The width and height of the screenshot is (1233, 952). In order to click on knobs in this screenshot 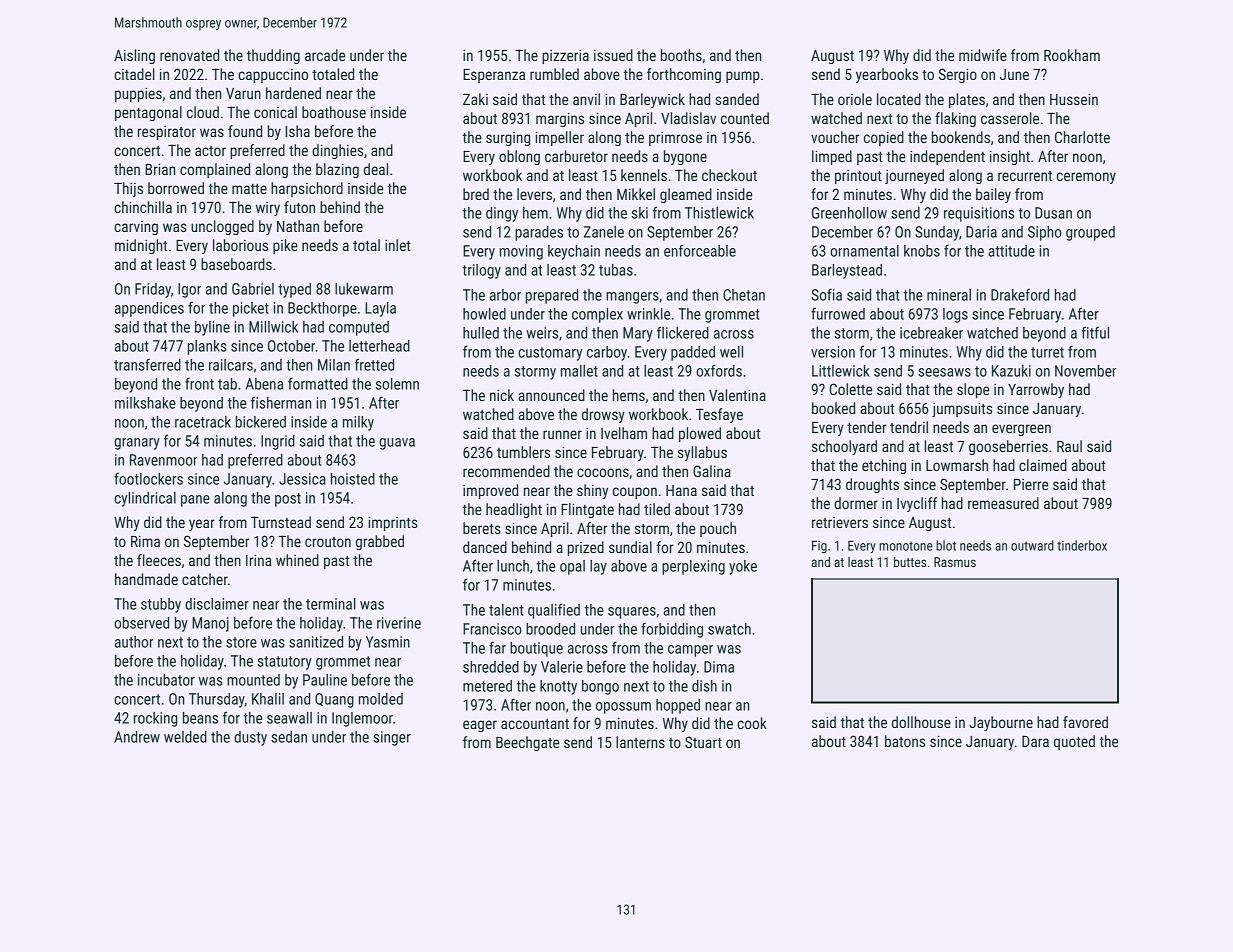, I will do `click(922, 251)`.
